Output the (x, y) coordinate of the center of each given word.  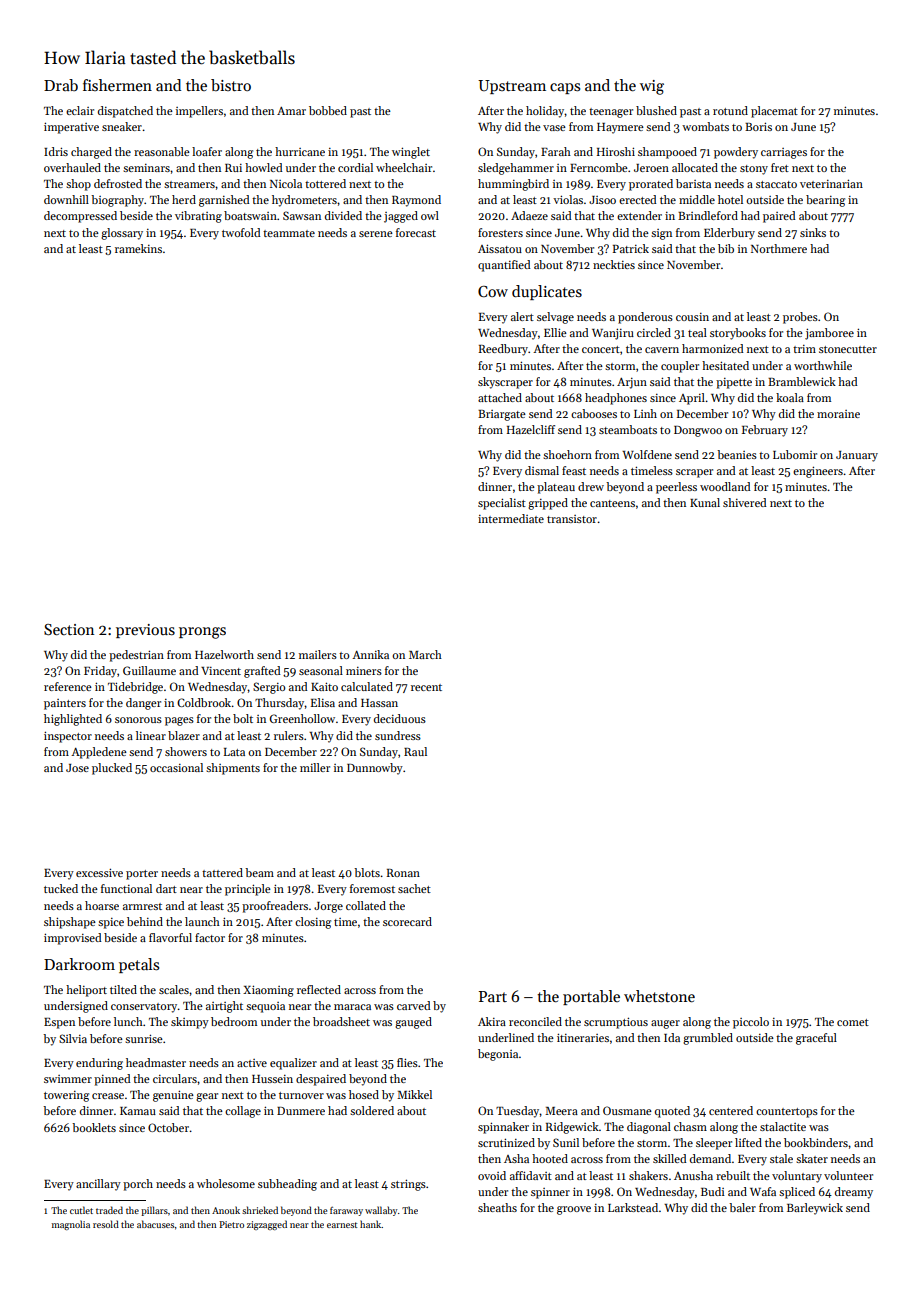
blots (367, 872)
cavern (662, 350)
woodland (725, 486)
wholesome (226, 1183)
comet (853, 1022)
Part (493, 996)
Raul (415, 751)
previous (145, 631)
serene (376, 234)
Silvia (73, 1038)
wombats (705, 126)
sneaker (122, 126)
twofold (241, 232)
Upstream (512, 87)
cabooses (594, 413)
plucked (112, 769)
